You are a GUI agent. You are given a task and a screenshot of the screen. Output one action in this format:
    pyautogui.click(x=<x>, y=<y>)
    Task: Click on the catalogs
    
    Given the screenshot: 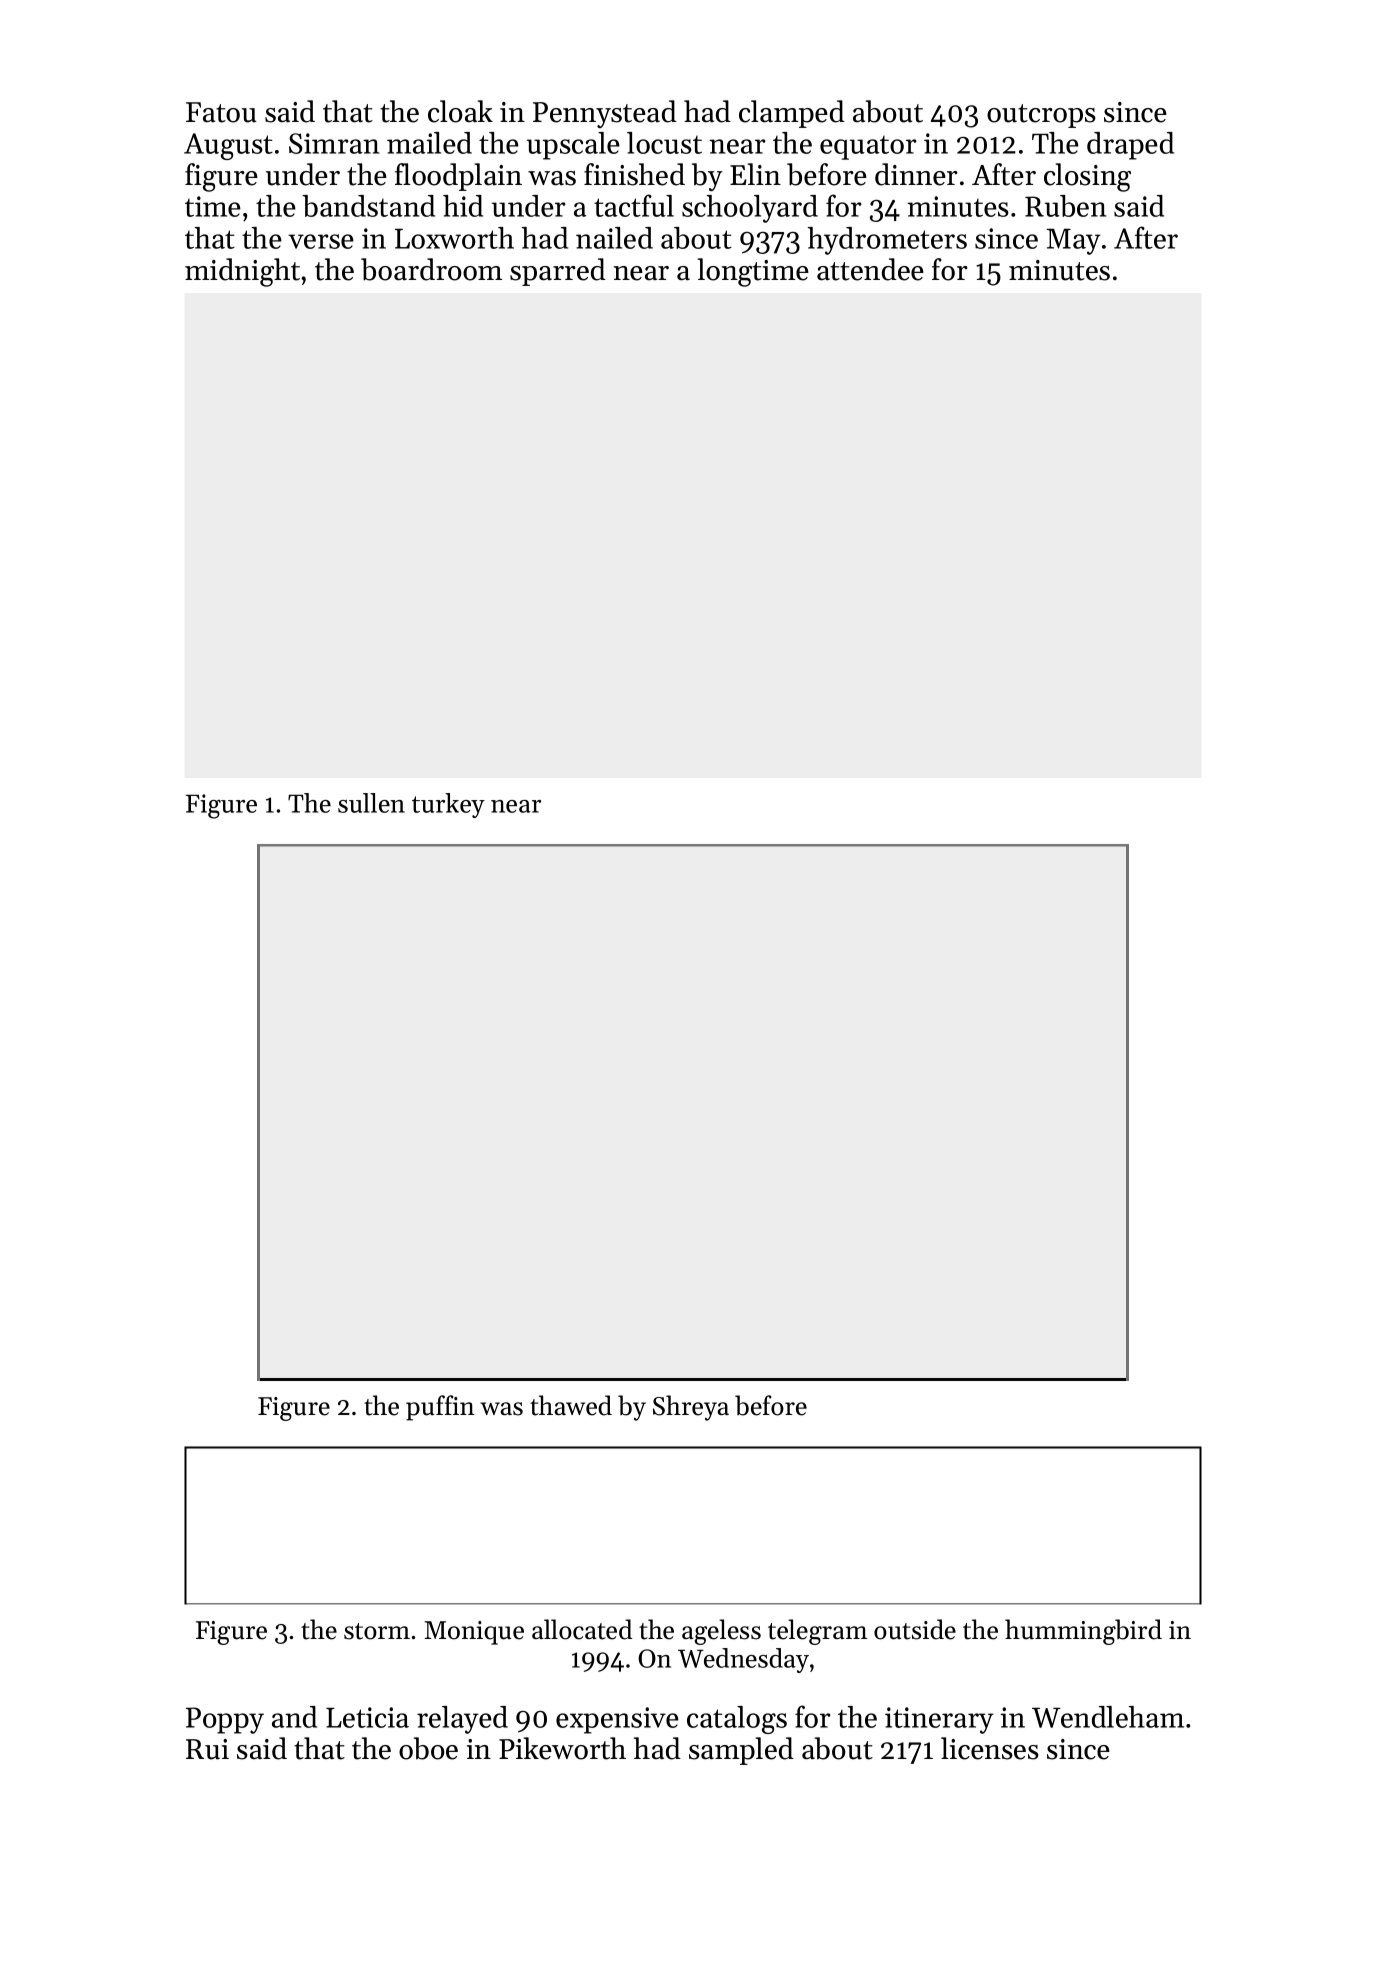 What is the action you would take?
    pyautogui.click(x=737, y=1720)
